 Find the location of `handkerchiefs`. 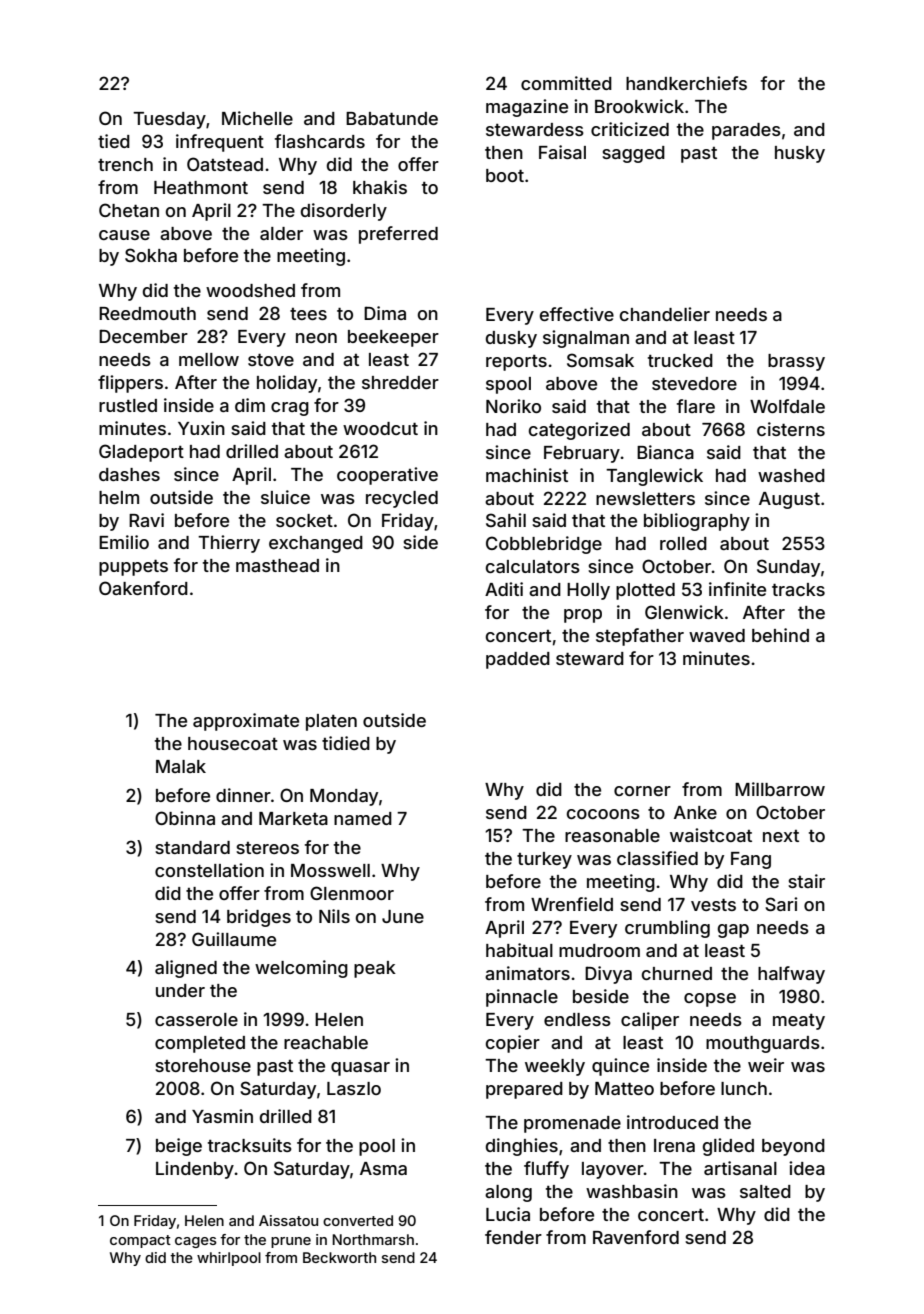

handkerchiefs is located at coordinates (686, 83).
